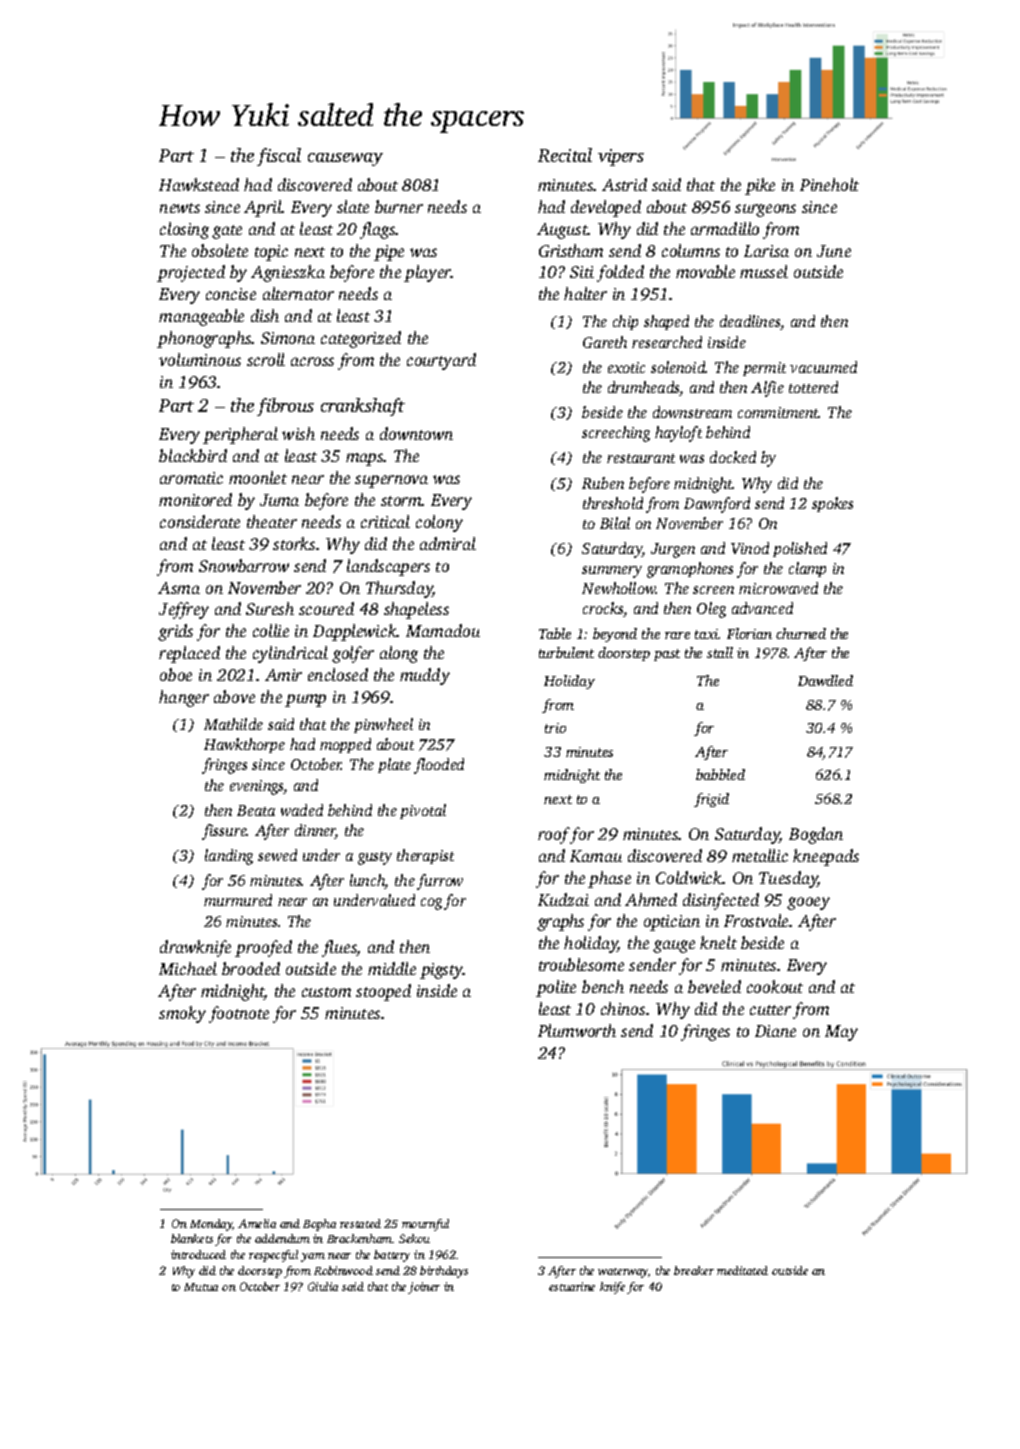 The height and width of the screenshot is (1449, 1020). Describe the element at coordinates (229, 857) in the screenshot. I see `landing` at that location.
